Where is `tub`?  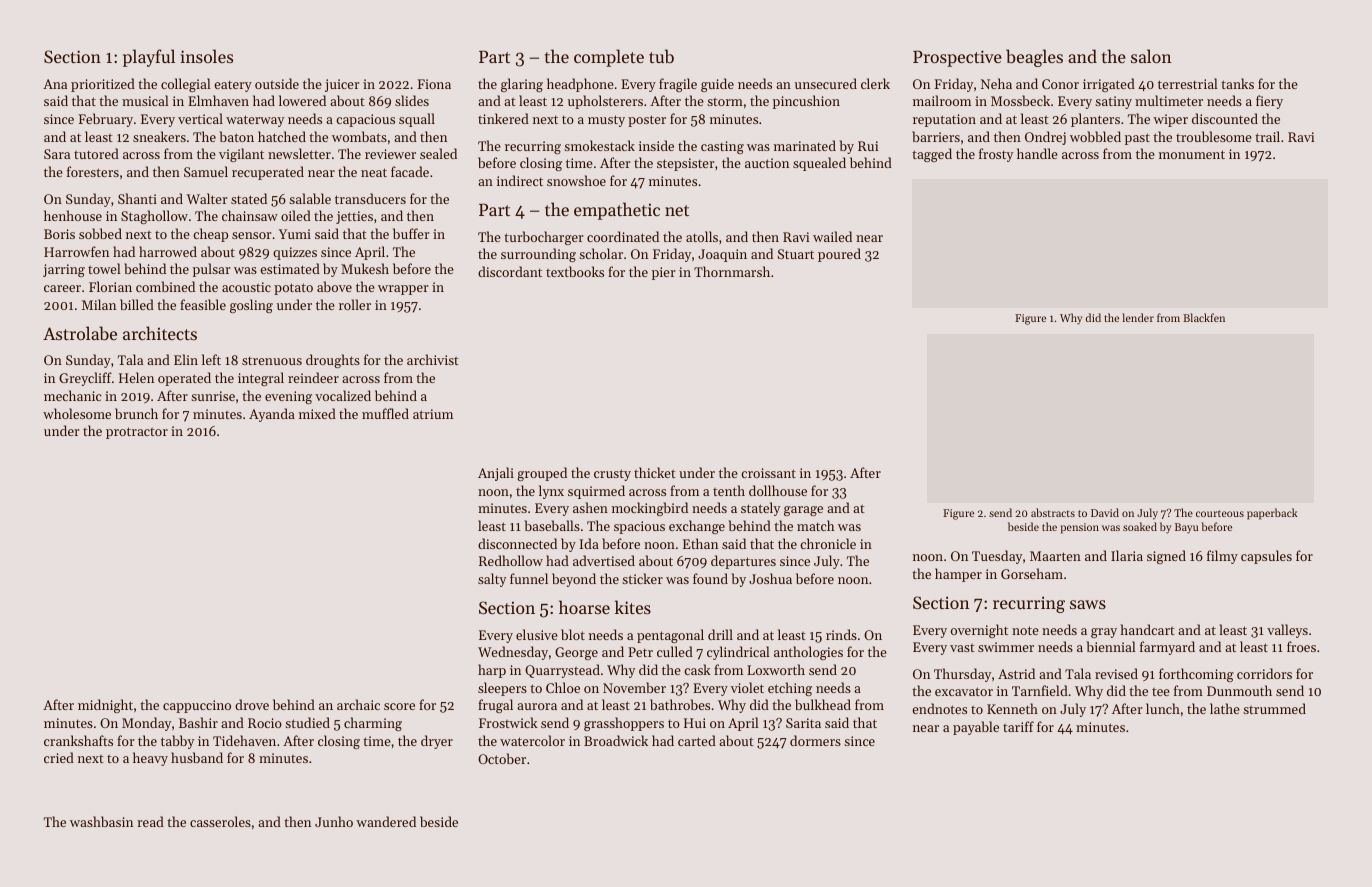 tub is located at coordinates (661, 56).
